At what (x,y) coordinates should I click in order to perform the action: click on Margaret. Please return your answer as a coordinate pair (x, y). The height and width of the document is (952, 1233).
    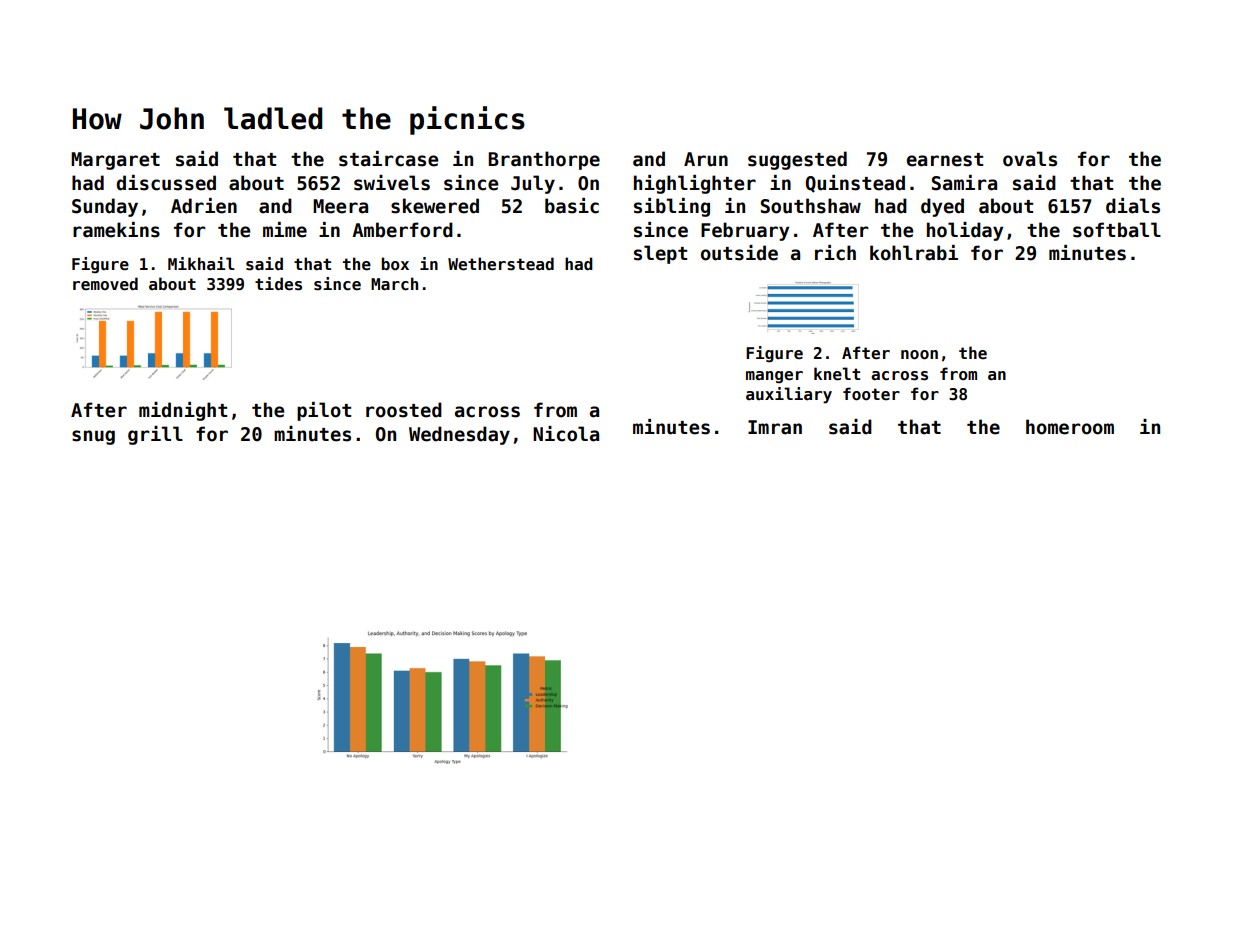
    Looking at the image, I should click on (115, 161).
